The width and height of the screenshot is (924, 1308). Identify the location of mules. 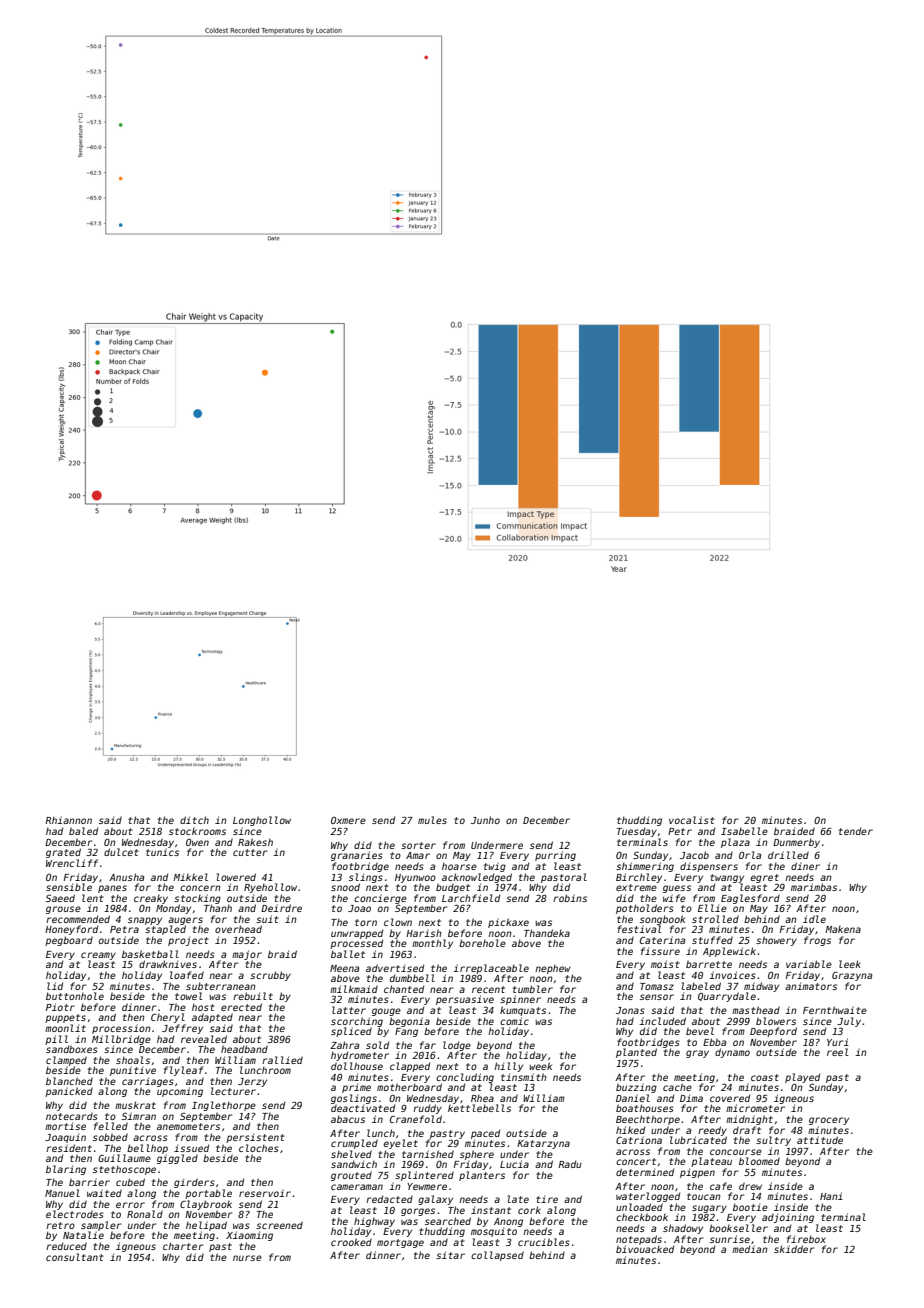
(432, 820).
